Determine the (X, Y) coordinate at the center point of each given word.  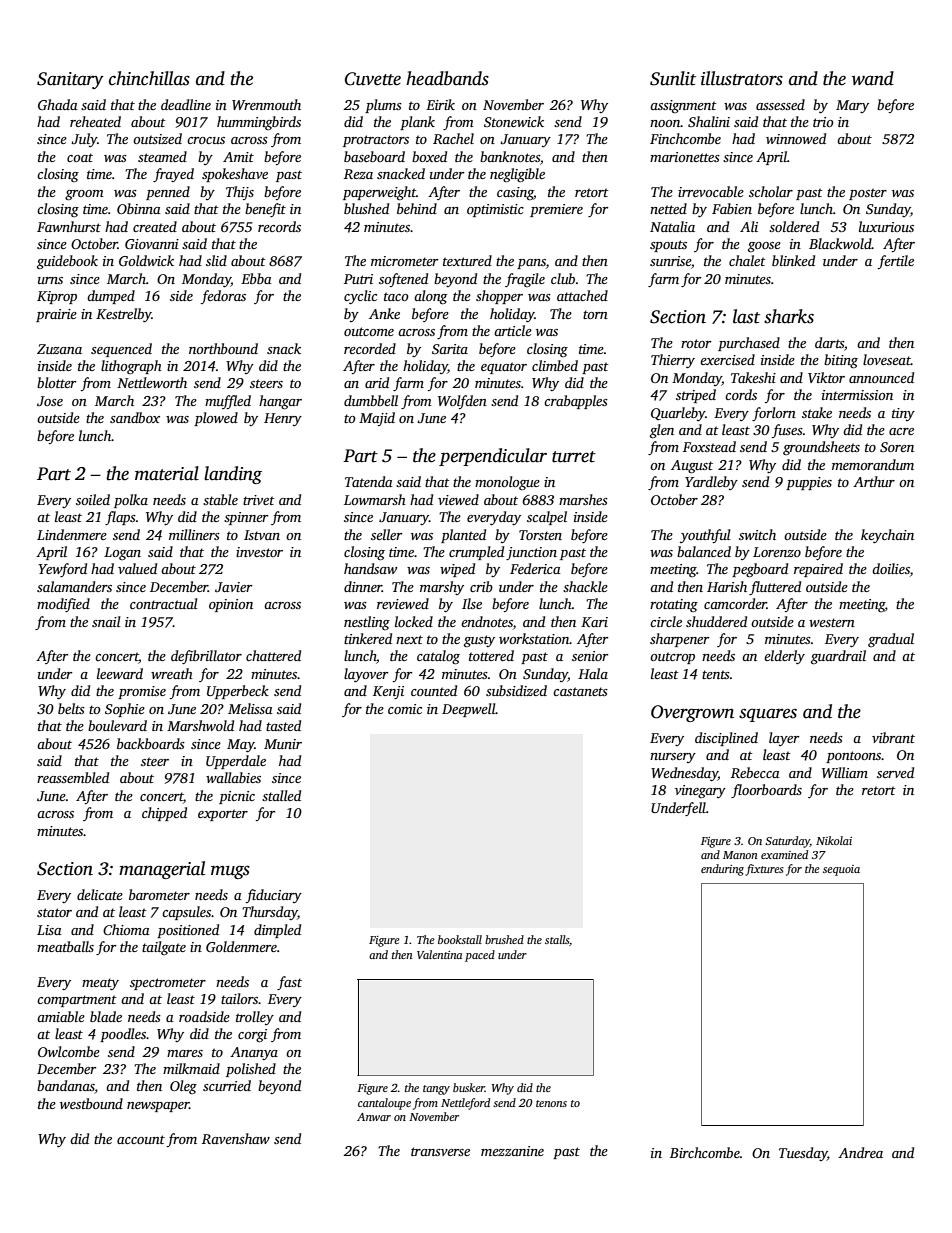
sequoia (841, 870)
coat (80, 157)
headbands (447, 78)
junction (531, 553)
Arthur (874, 481)
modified (63, 605)
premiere (556, 210)
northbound (223, 348)
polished (251, 1070)
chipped (164, 814)
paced (480, 956)
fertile (896, 262)
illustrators (742, 78)
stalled (281, 795)
